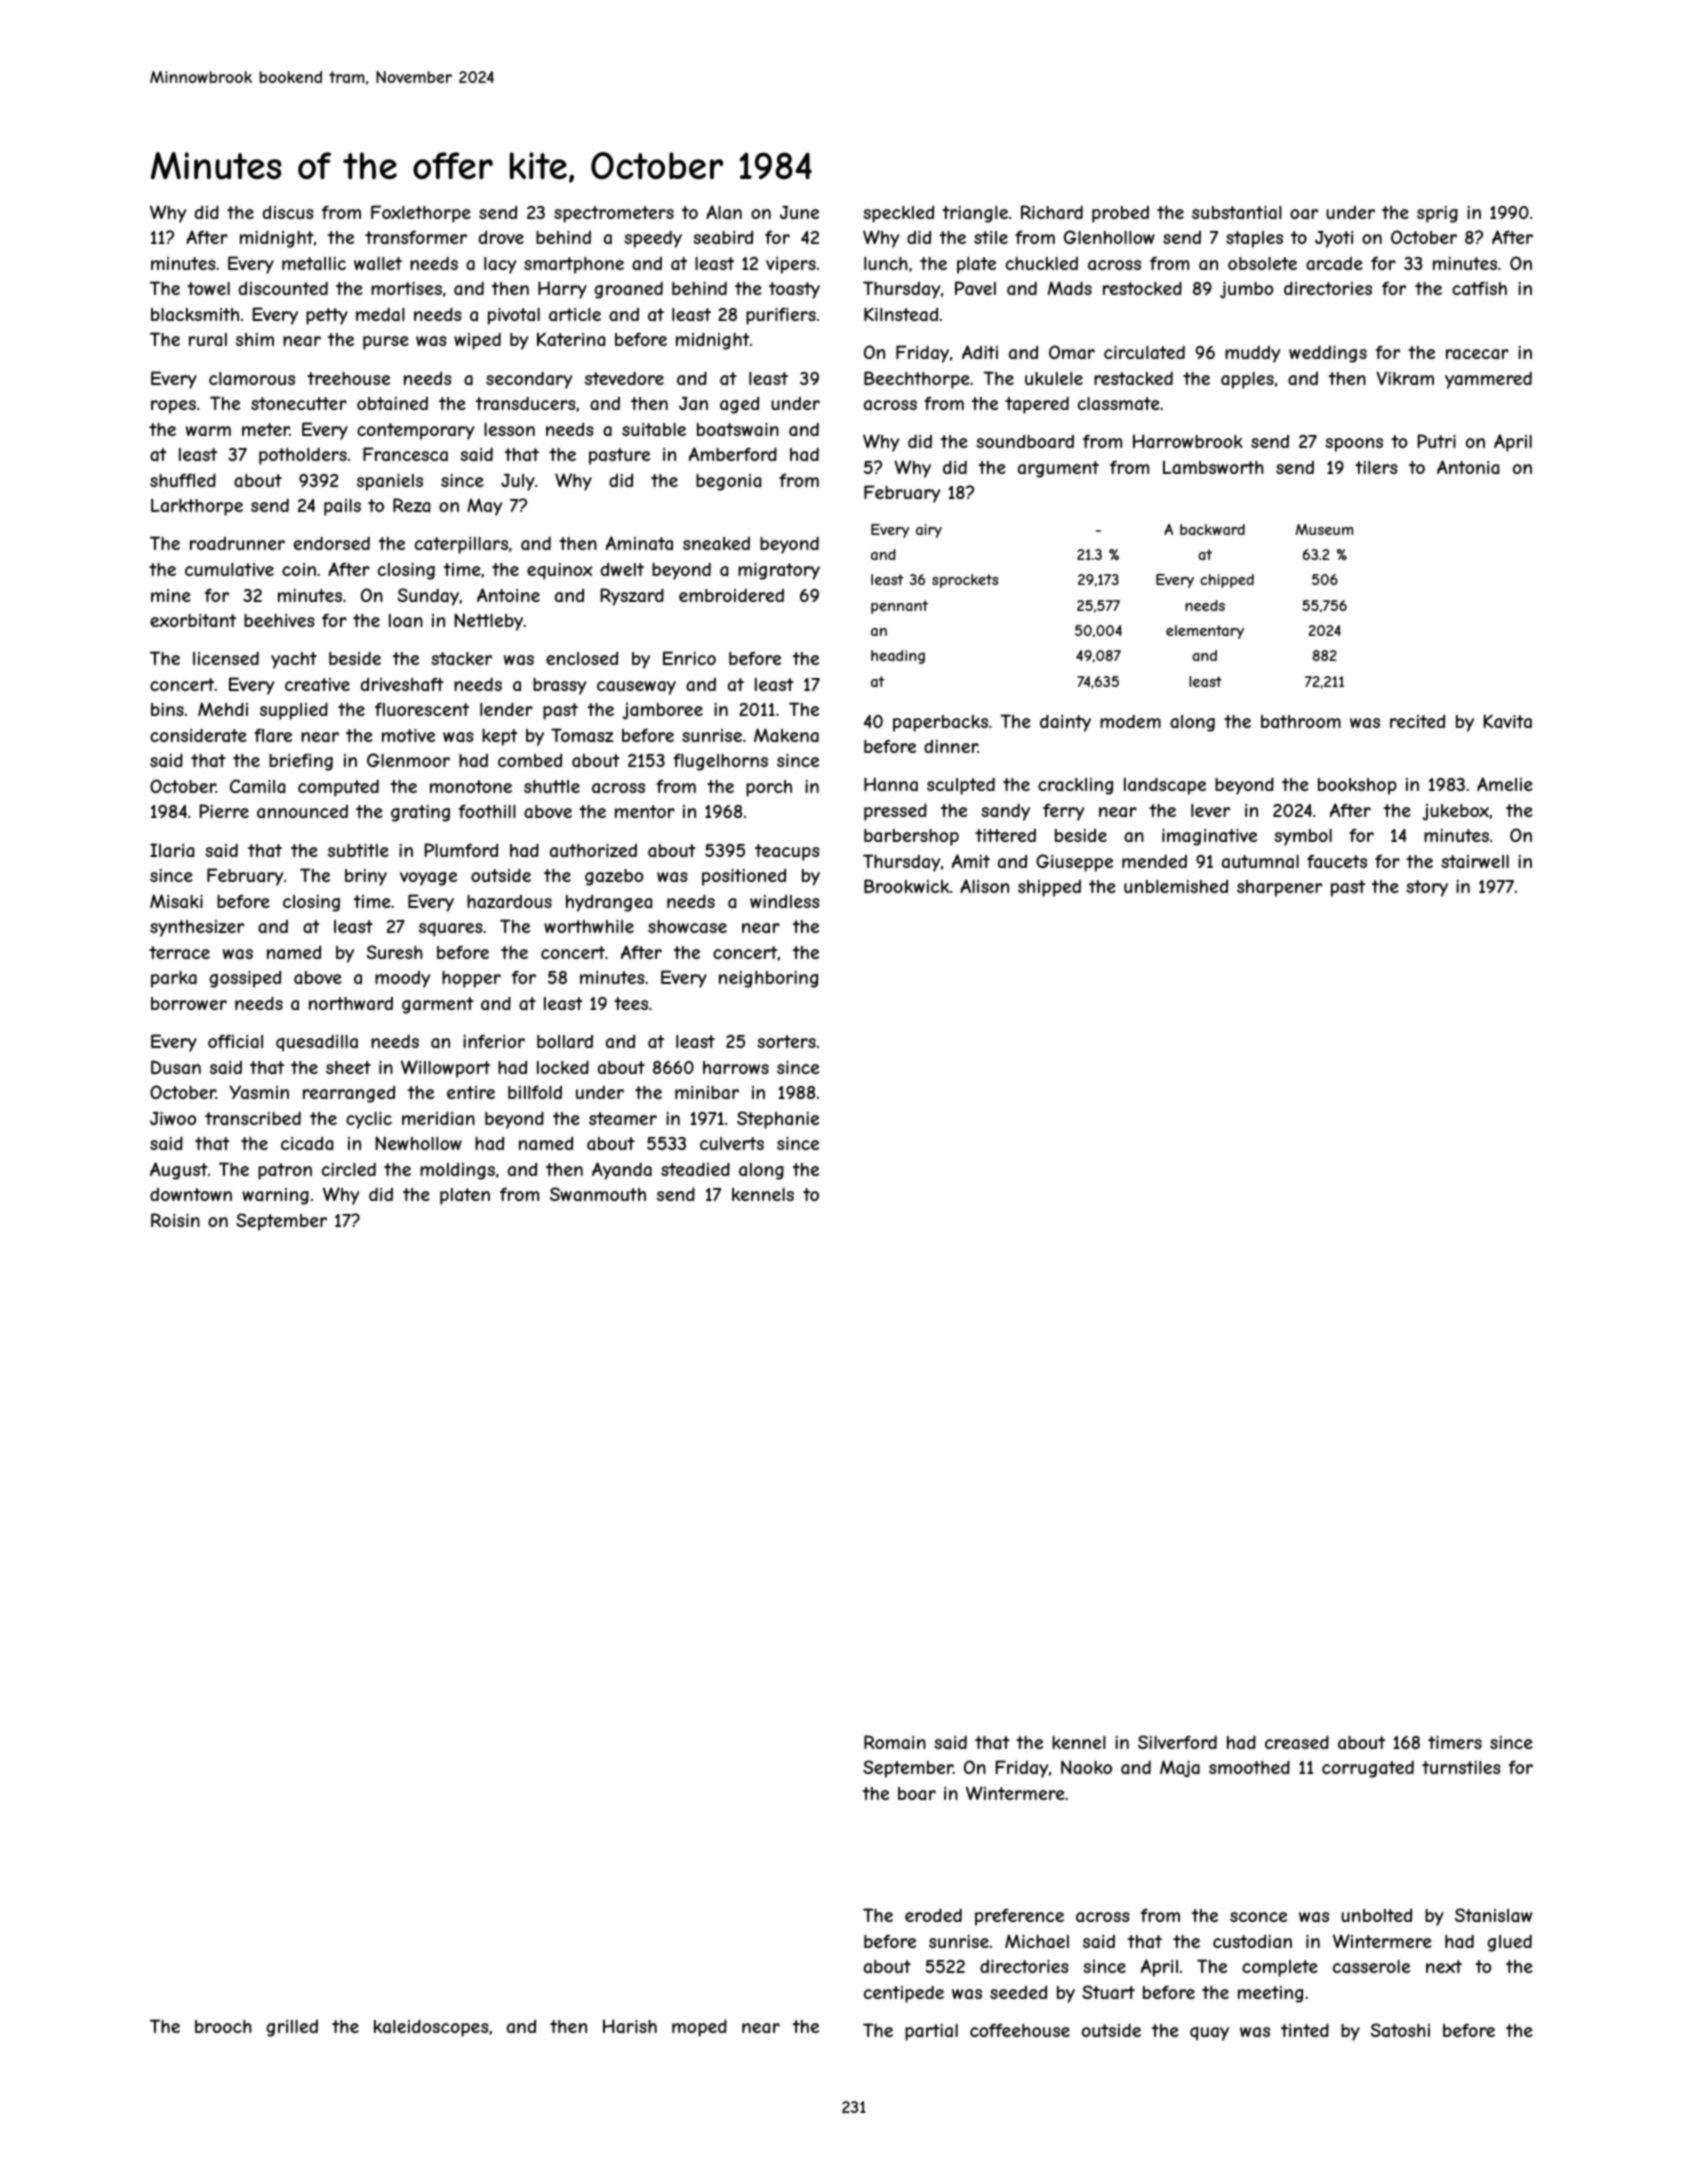  Describe the element at coordinates (933, 1915) in the screenshot. I see `eroded` at that location.
